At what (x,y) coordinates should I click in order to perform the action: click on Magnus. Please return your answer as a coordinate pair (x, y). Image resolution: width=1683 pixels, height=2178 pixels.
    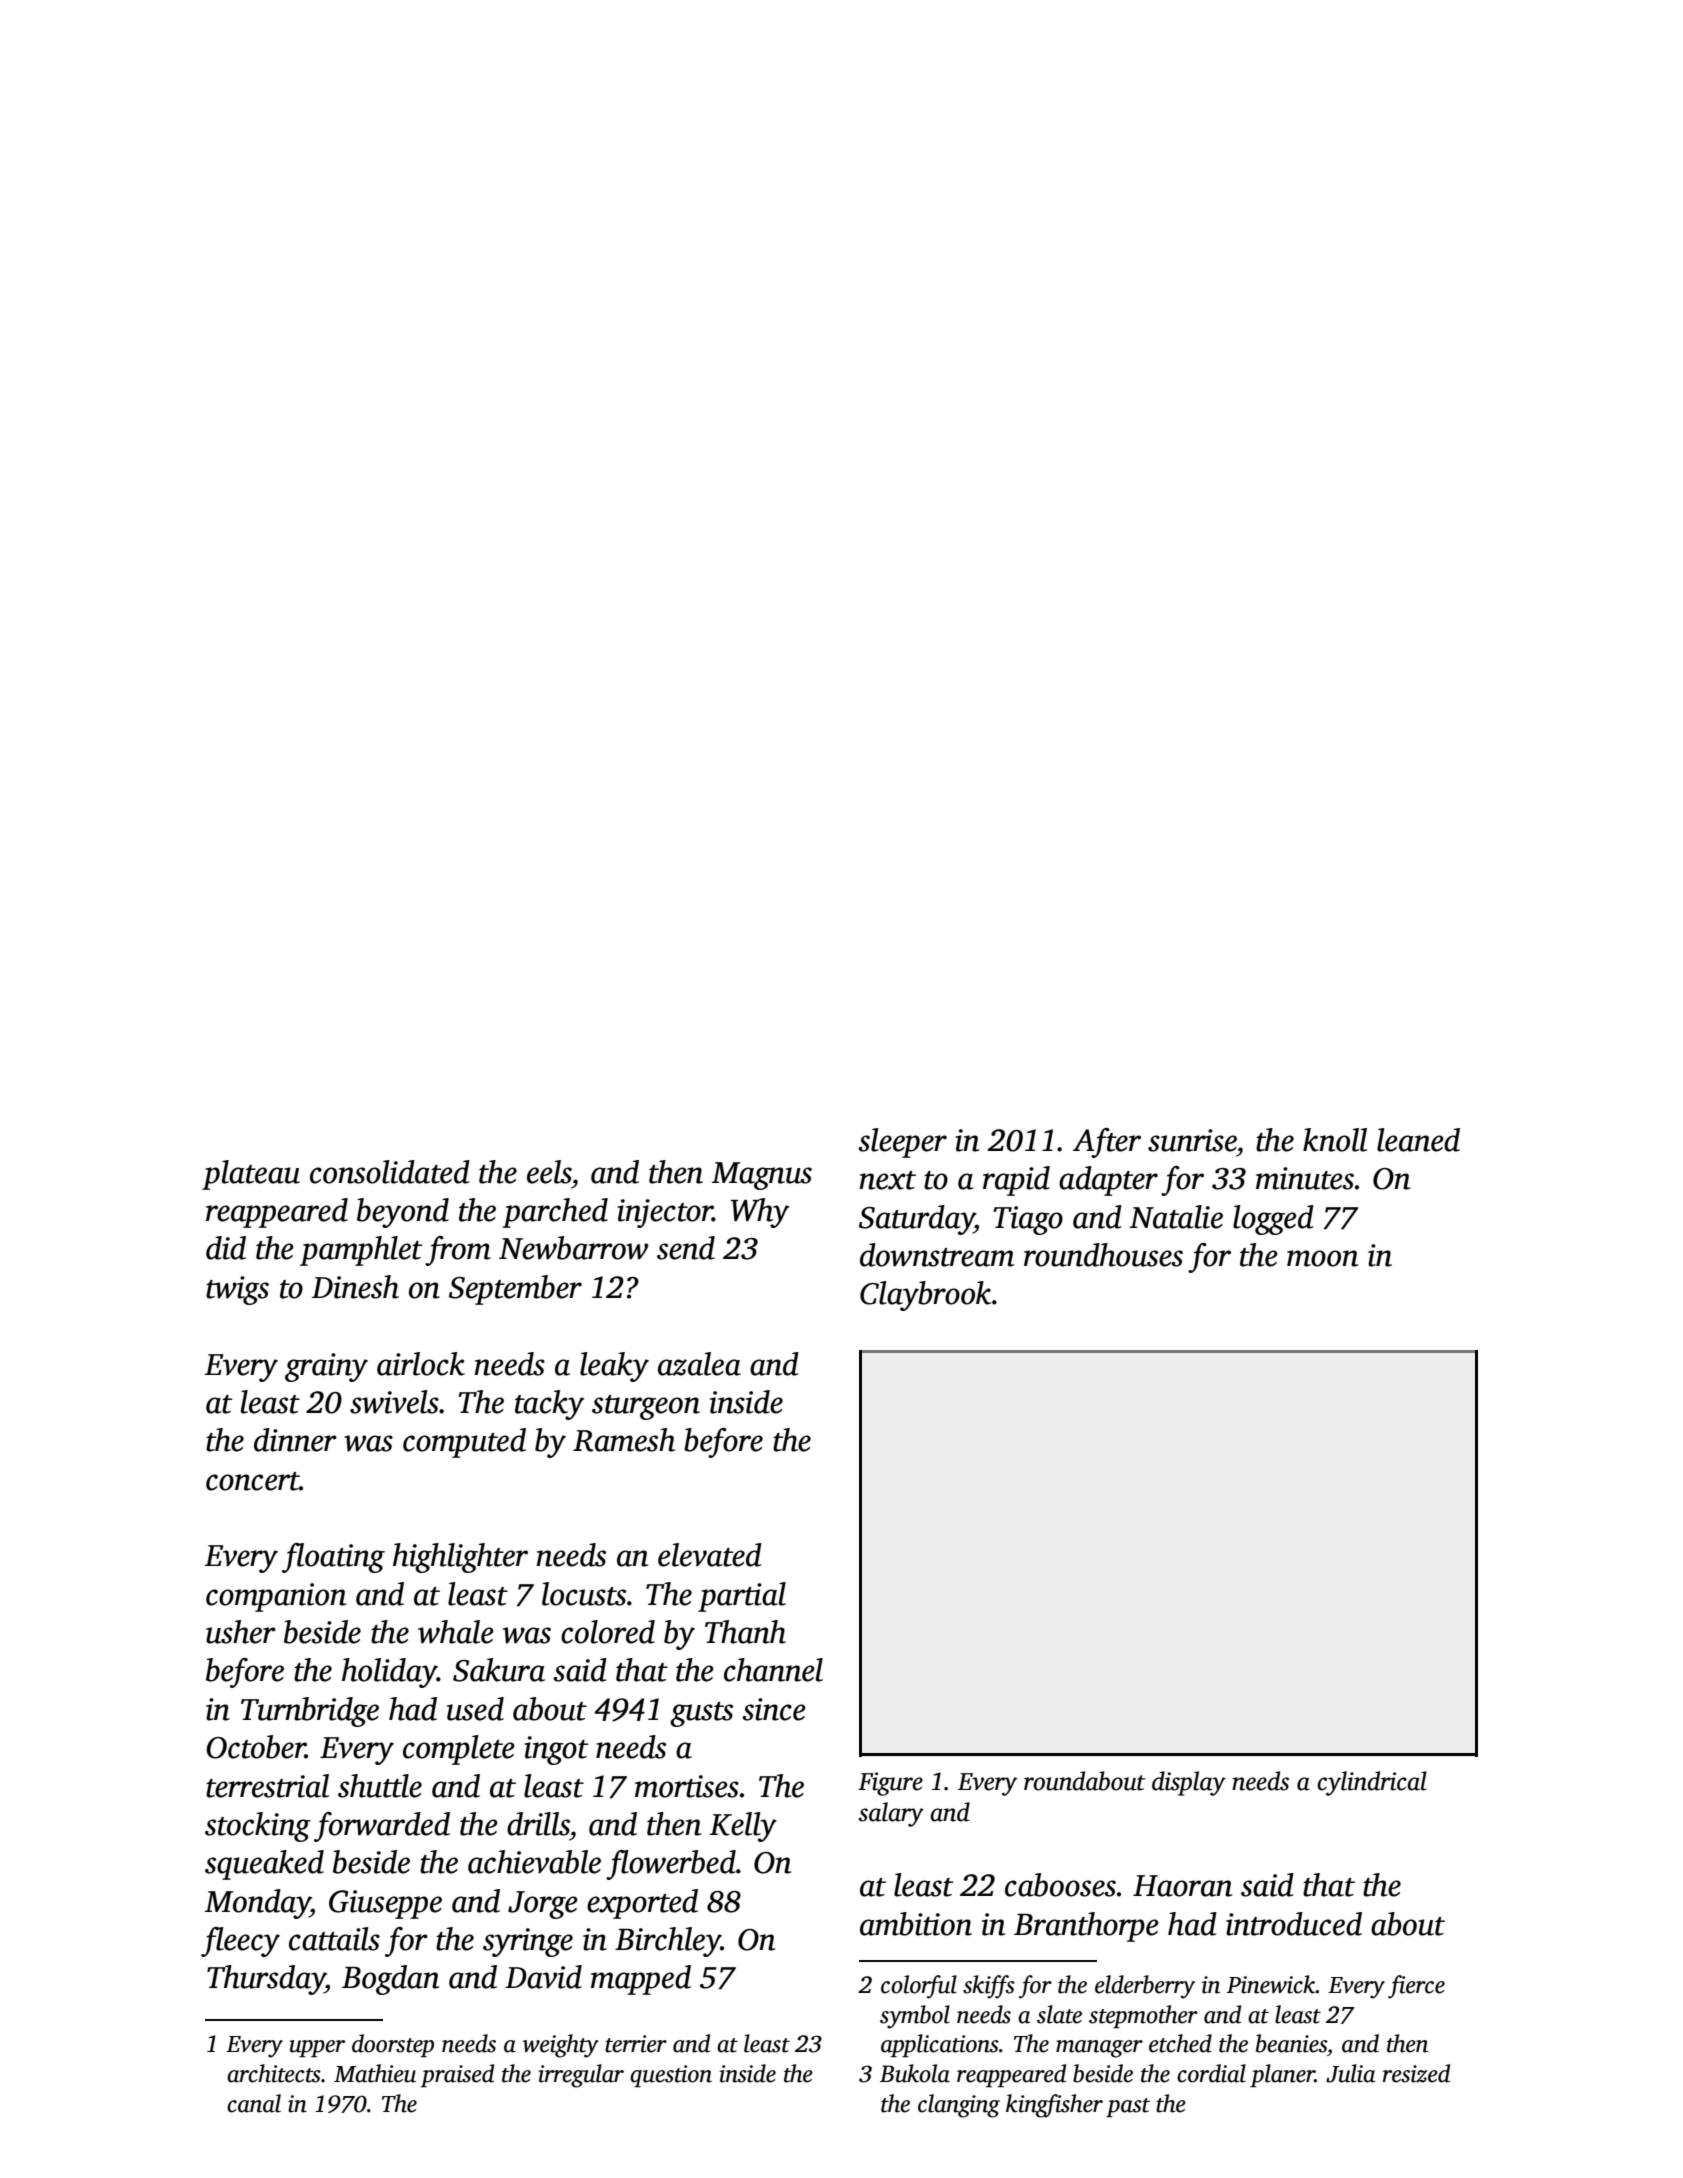
    Looking at the image, I should click on (762, 1176).
